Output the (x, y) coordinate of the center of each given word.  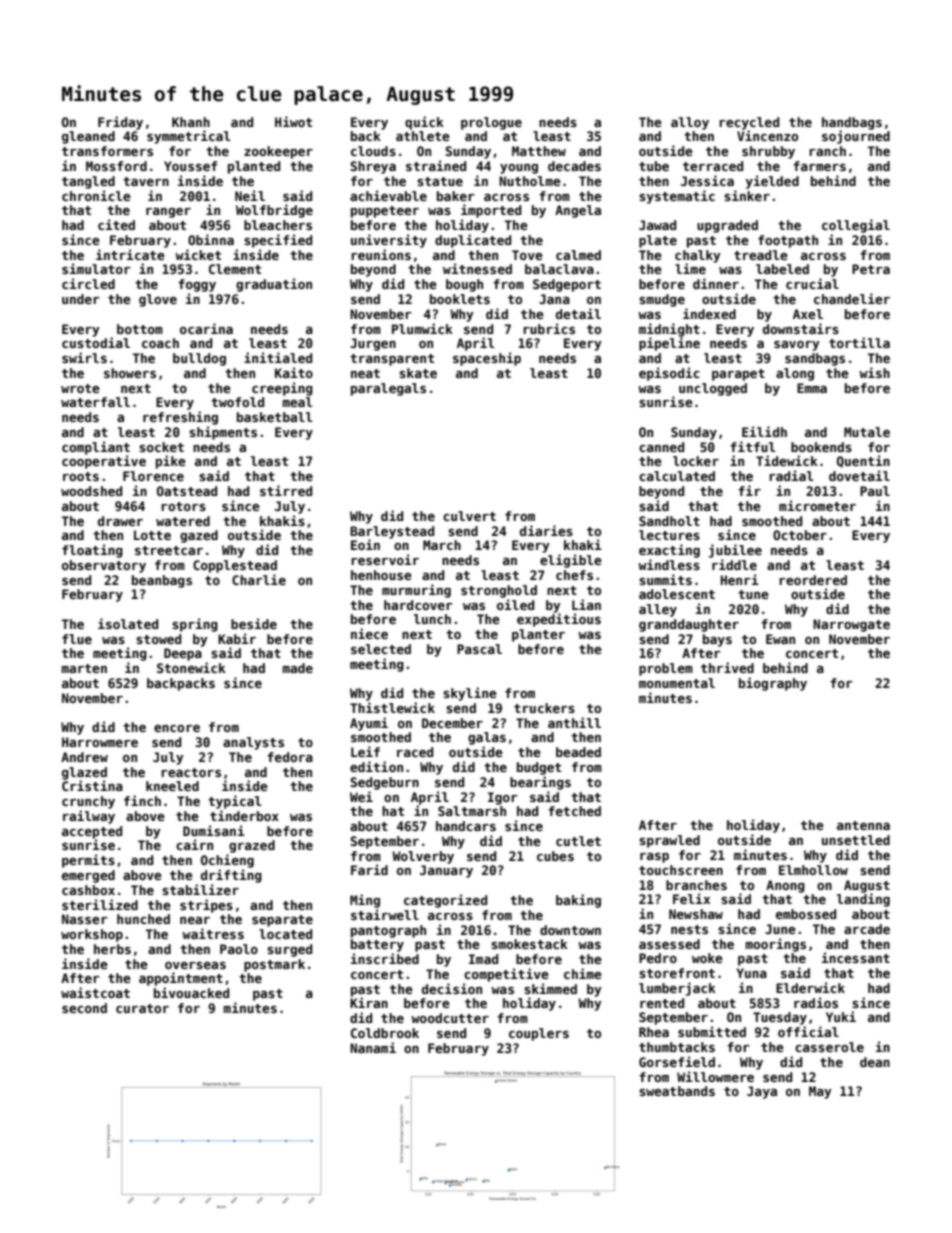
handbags (852, 123)
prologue (491, 123)
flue (77, 639)
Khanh (191, 122)
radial (791, 475)
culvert (469, 516)
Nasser (85, 919)
